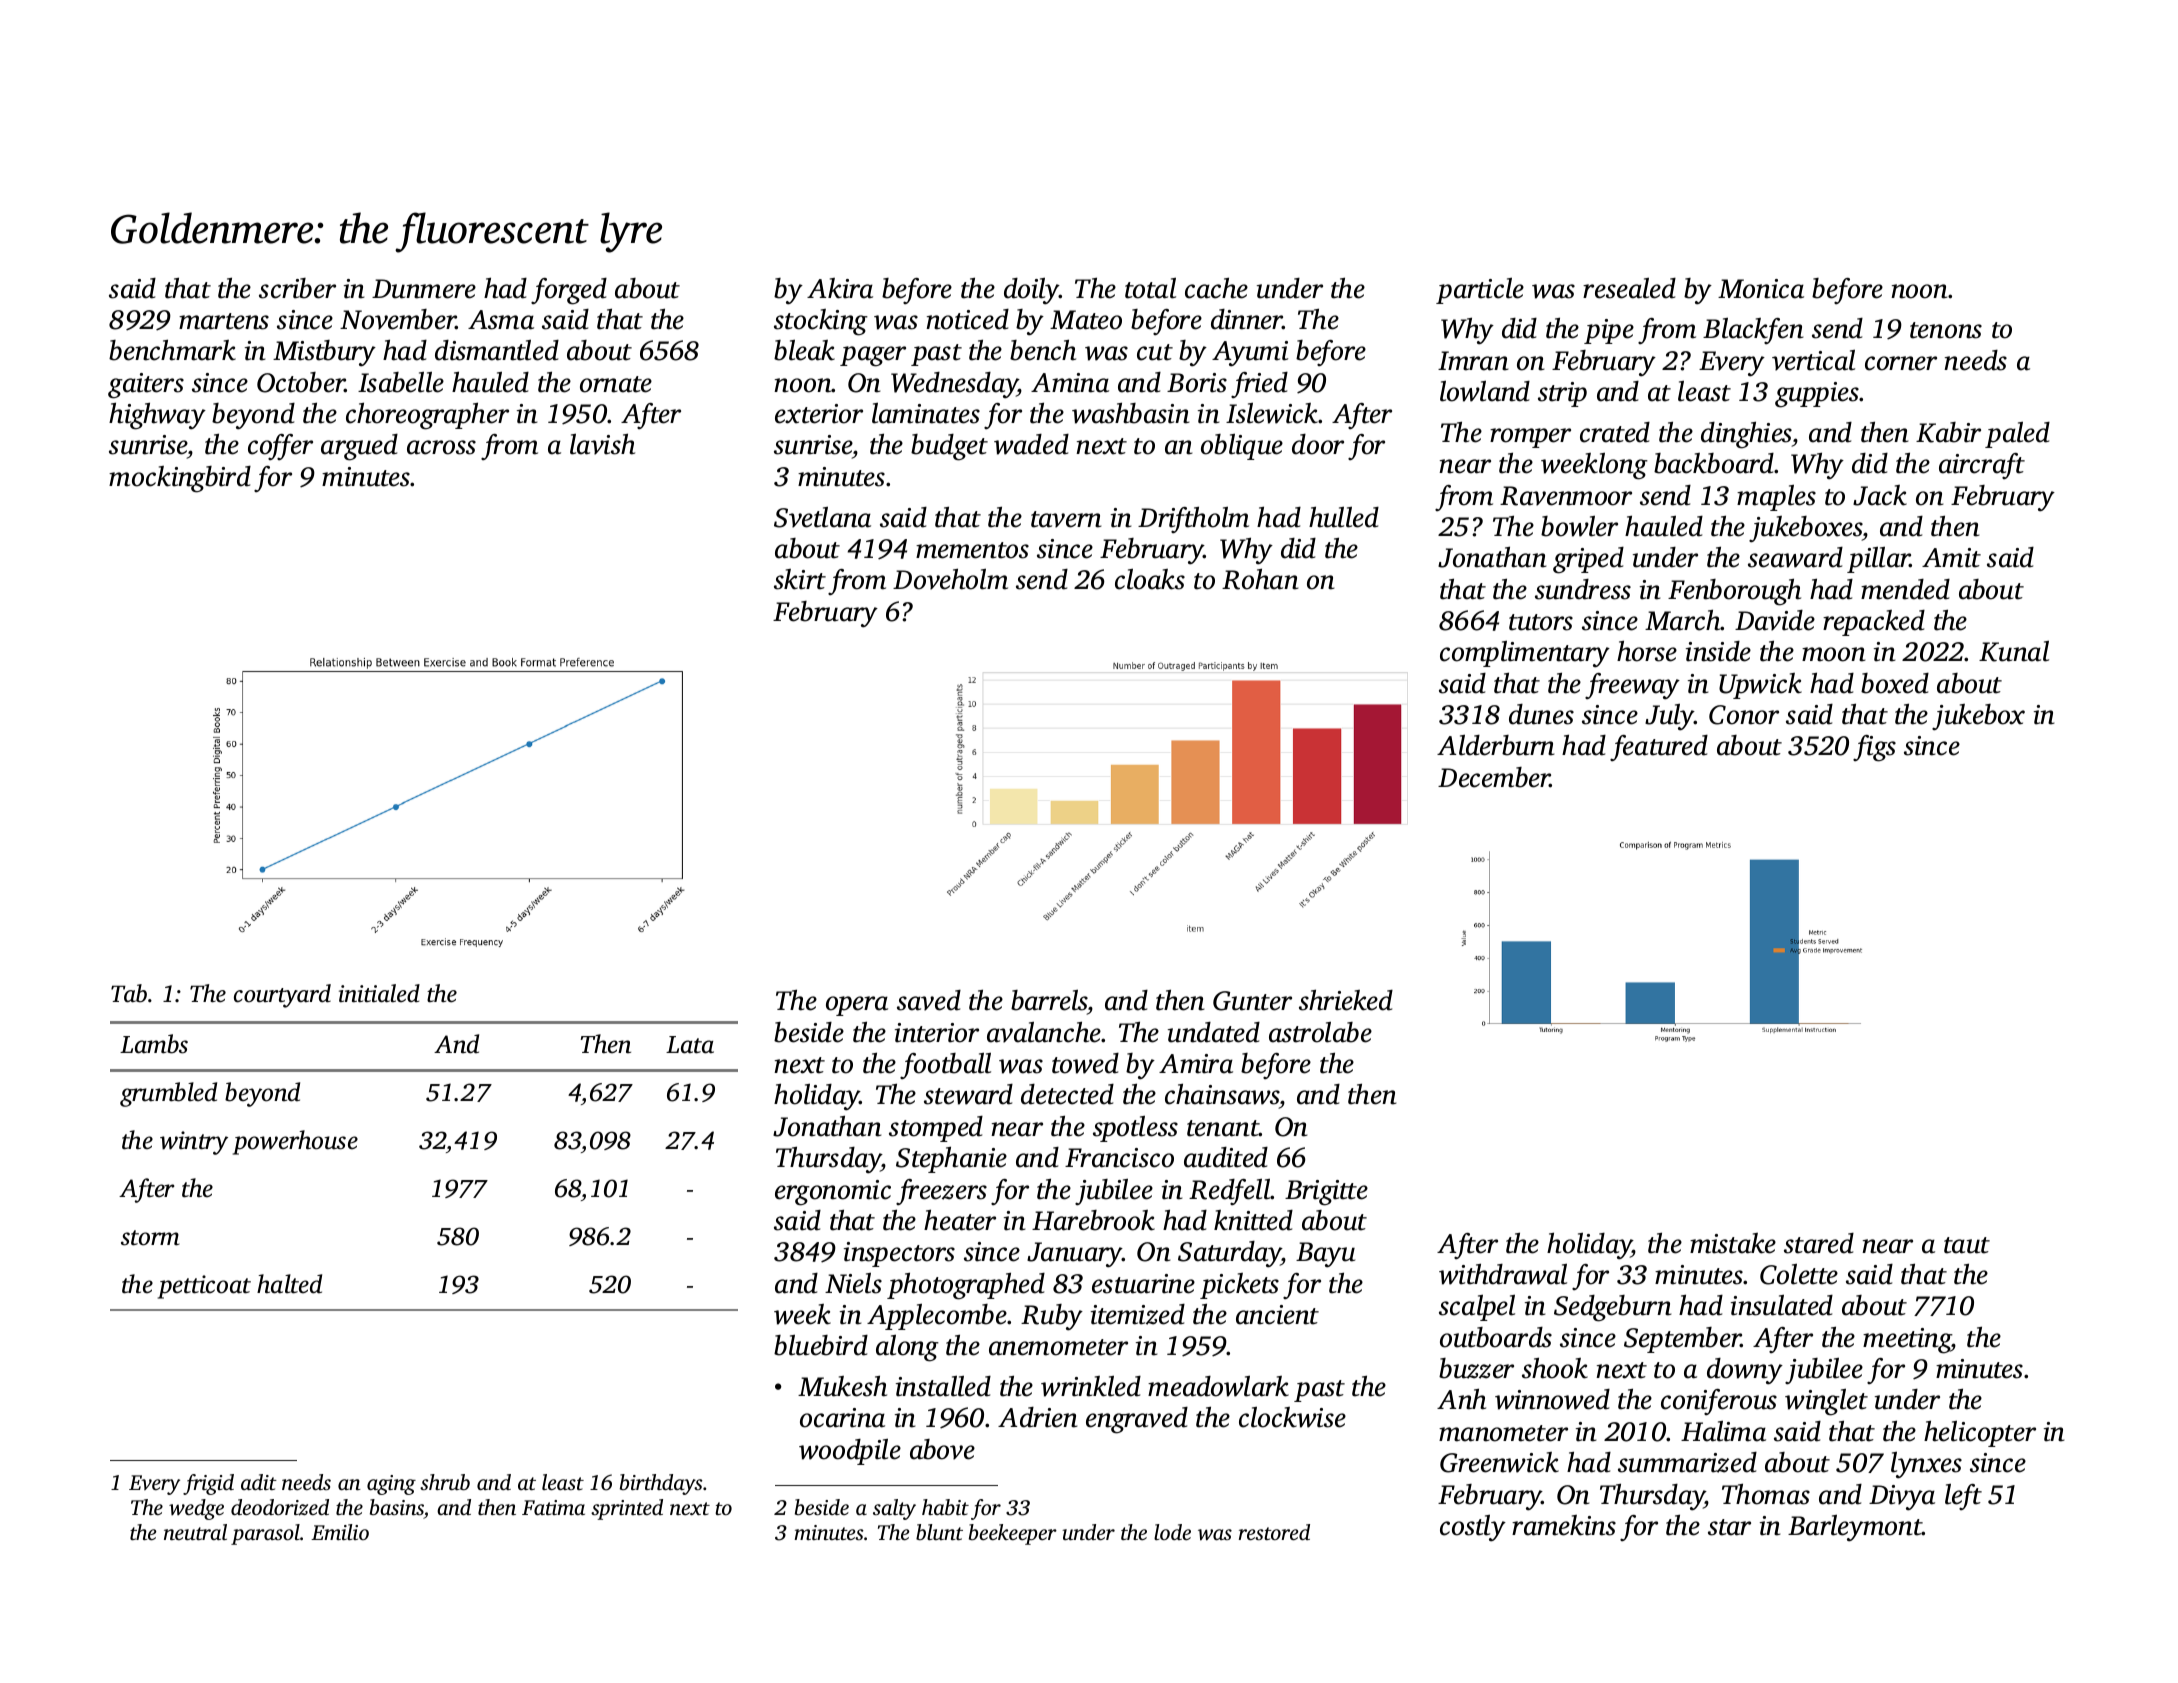 This screenshot has width=2178, height=1683. I want to click on skirt, so click(800, 579).
